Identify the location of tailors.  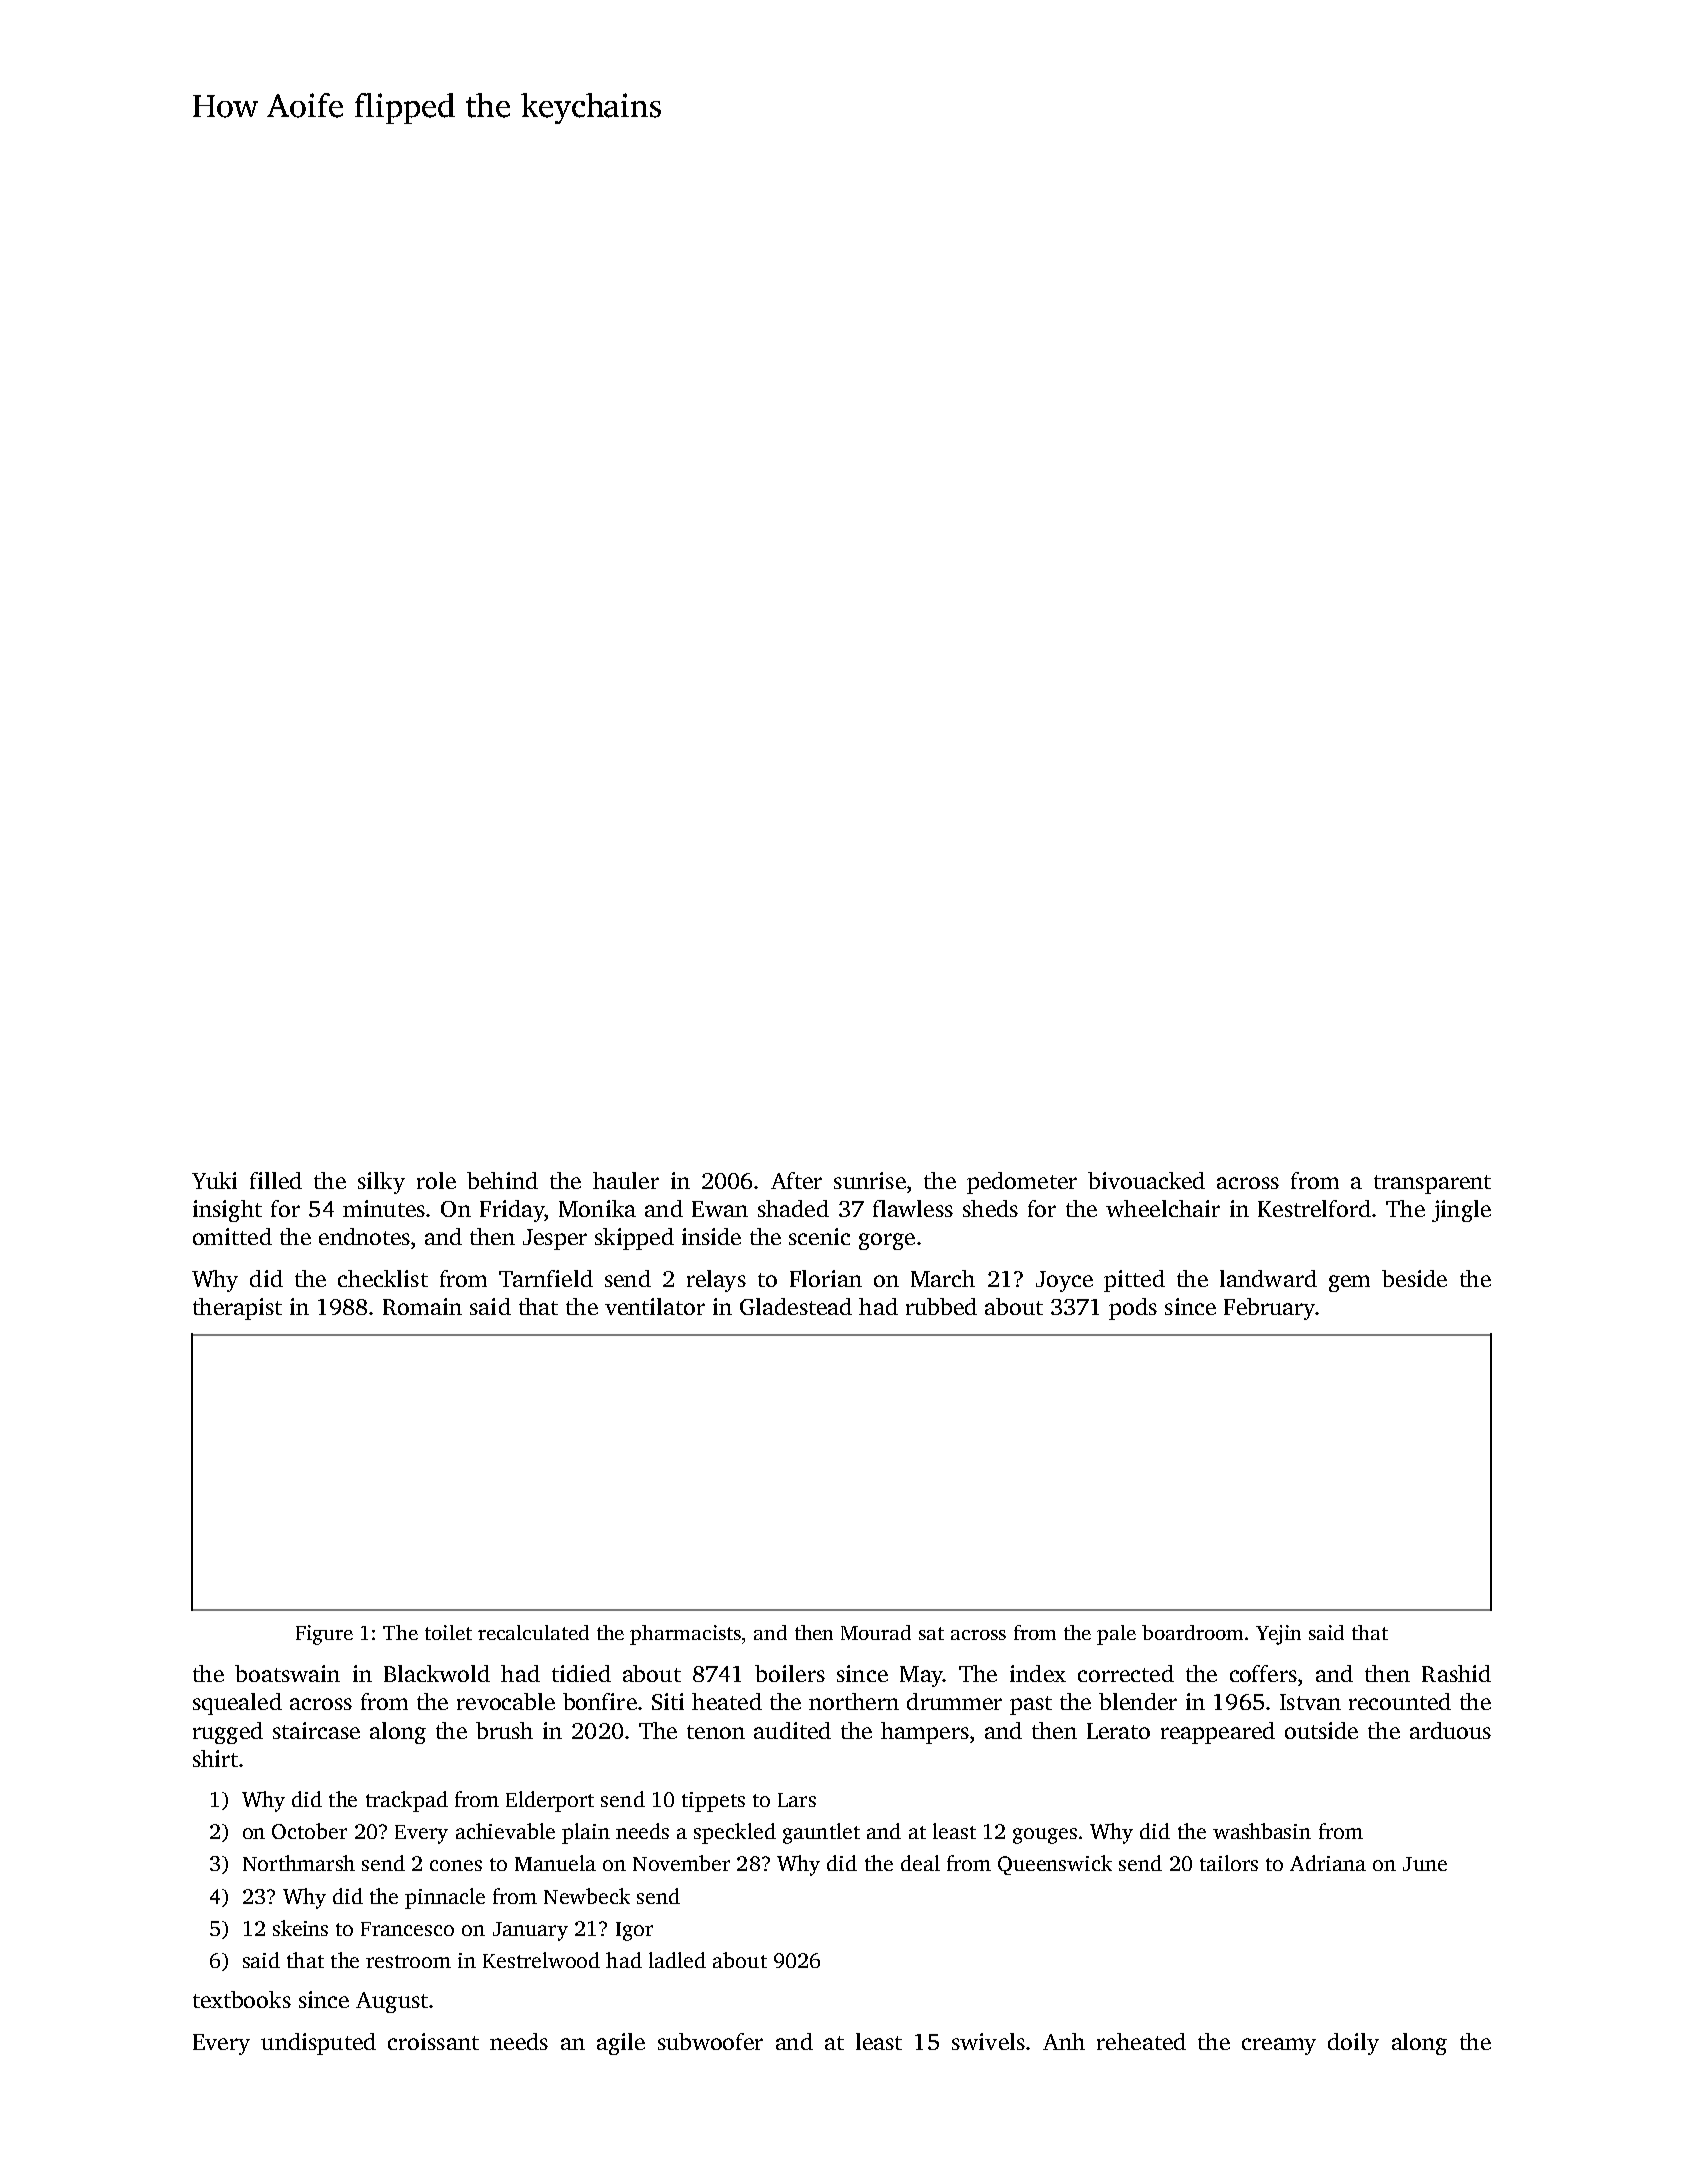
(1229, 1863).
